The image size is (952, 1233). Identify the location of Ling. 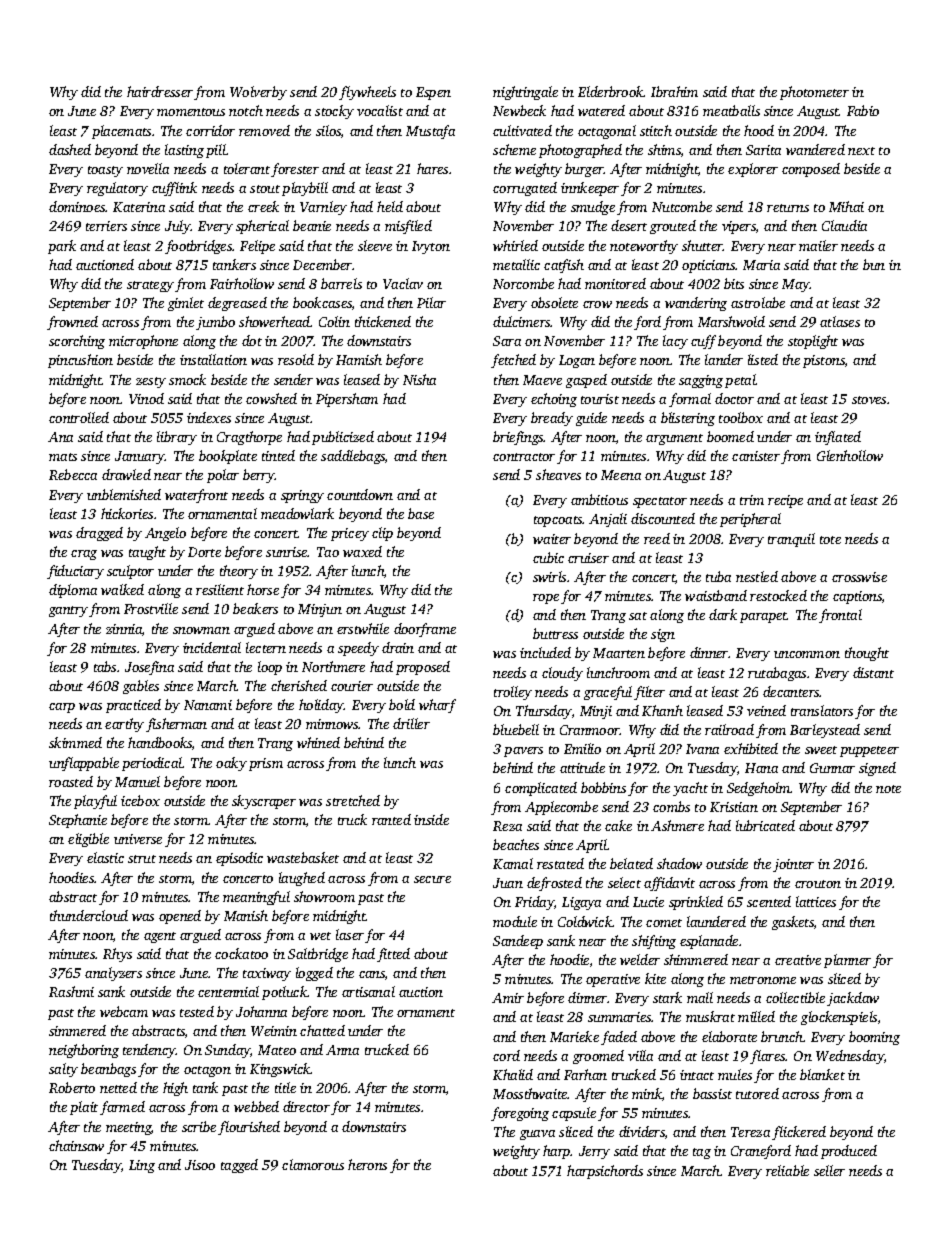
(142, 1166).
